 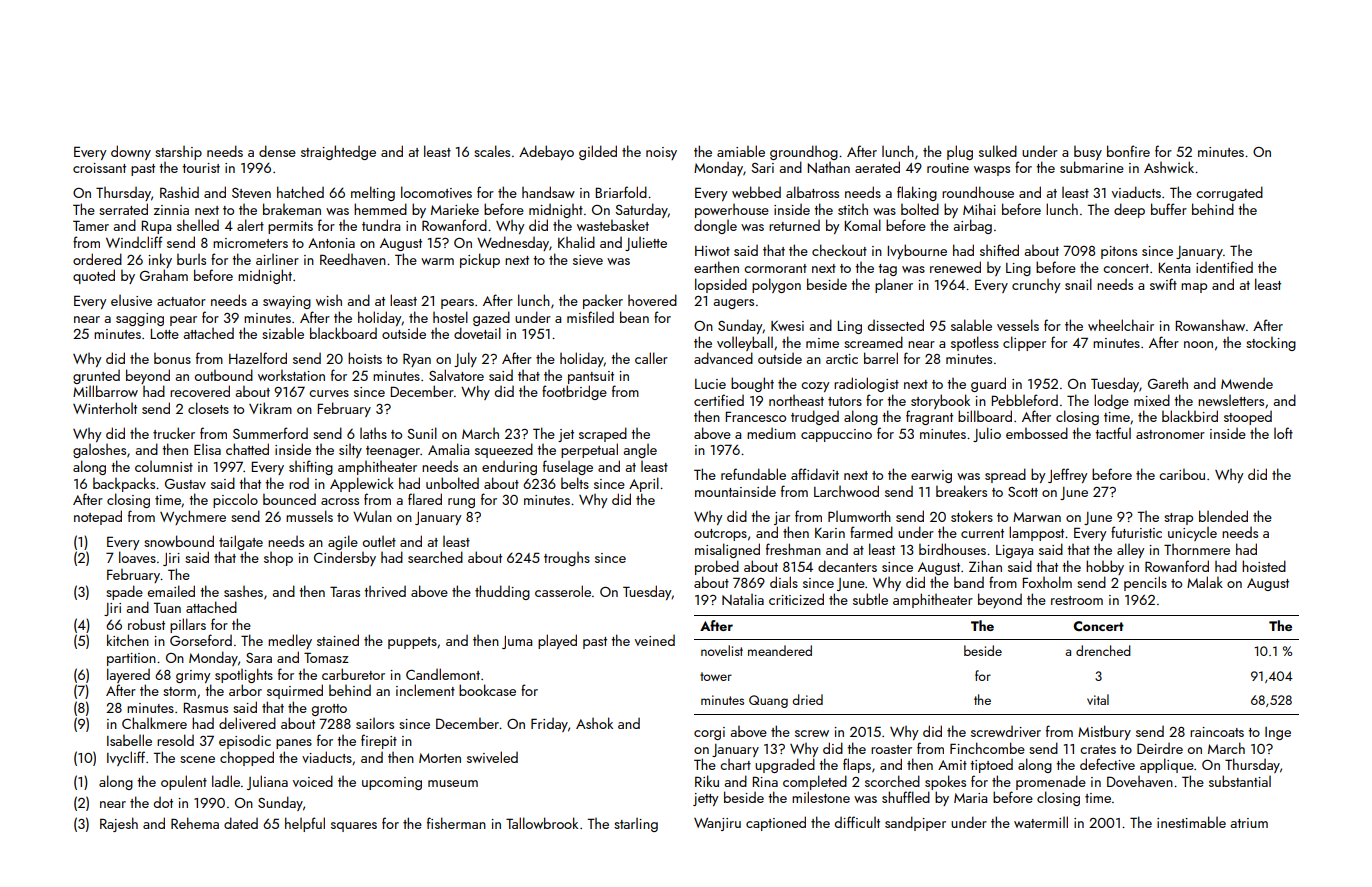 I want to click on Winterholt, so click(x=105, y=408).
